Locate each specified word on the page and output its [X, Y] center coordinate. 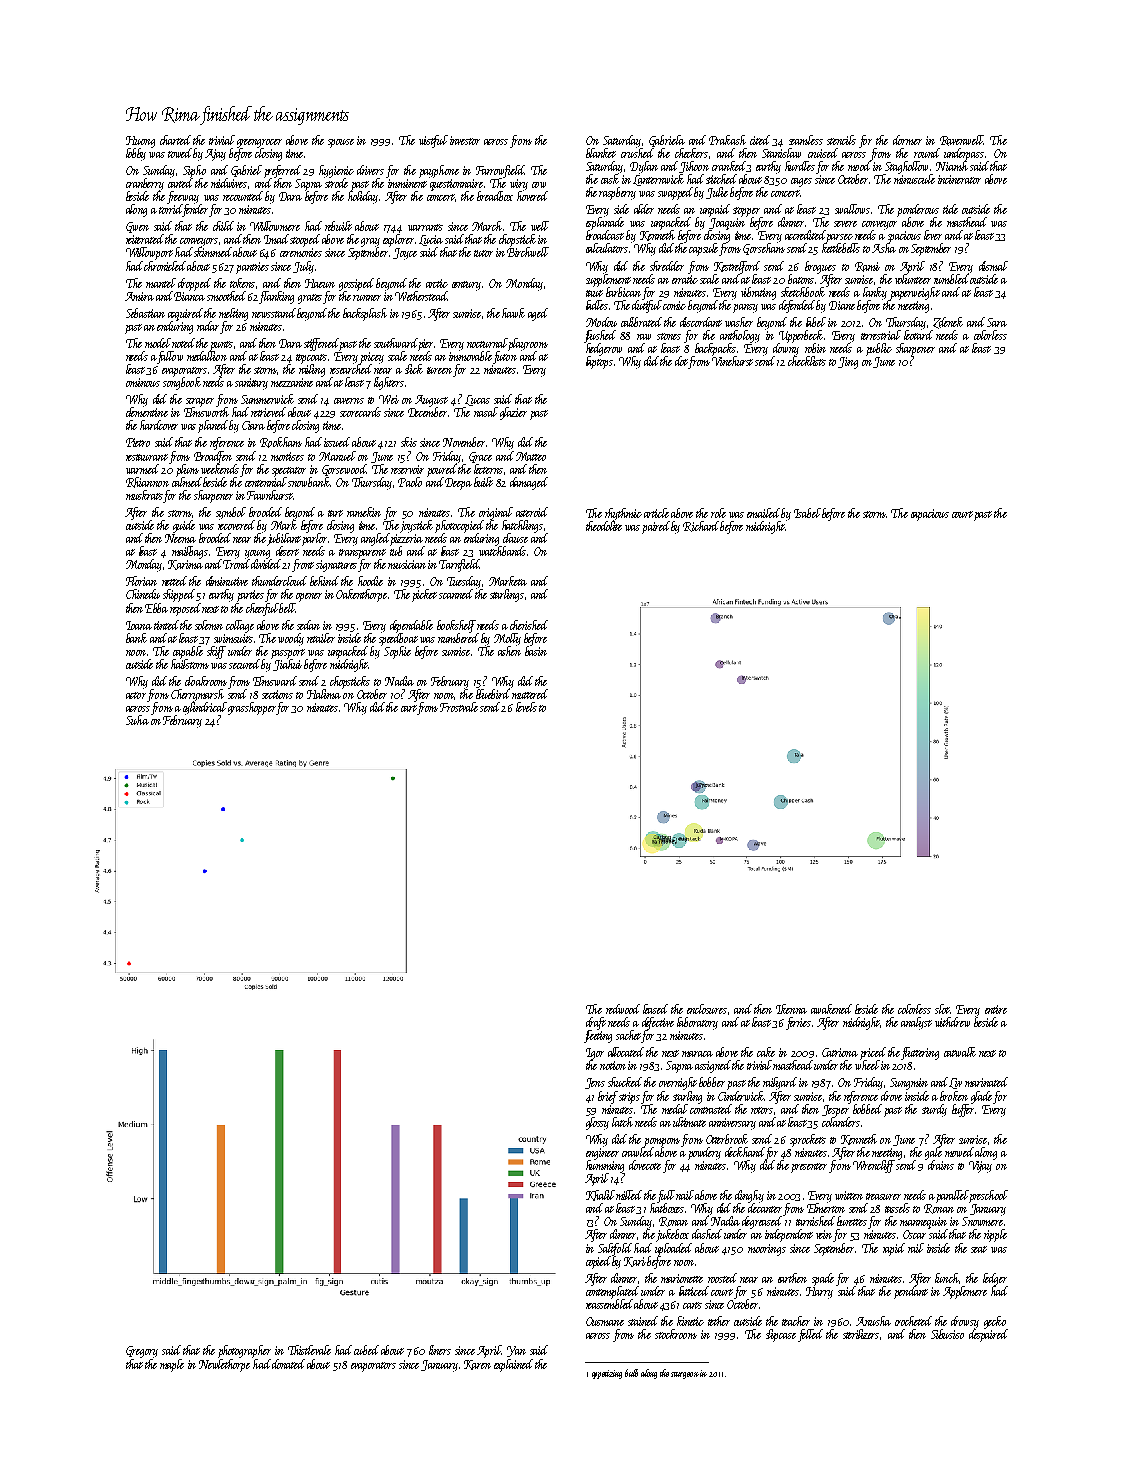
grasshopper [252, 708]
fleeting [598, 1036]
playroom [527, 344]
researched [351, 369]
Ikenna [791, 1009]
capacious [930, 515]
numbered [458, 637]
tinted [166, 625]
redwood [623, 1009]
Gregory [142, 1352]
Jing [848, 363]
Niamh [952, 166]
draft [596, 1023]
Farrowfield [500, 171]
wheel [867, 1065]
